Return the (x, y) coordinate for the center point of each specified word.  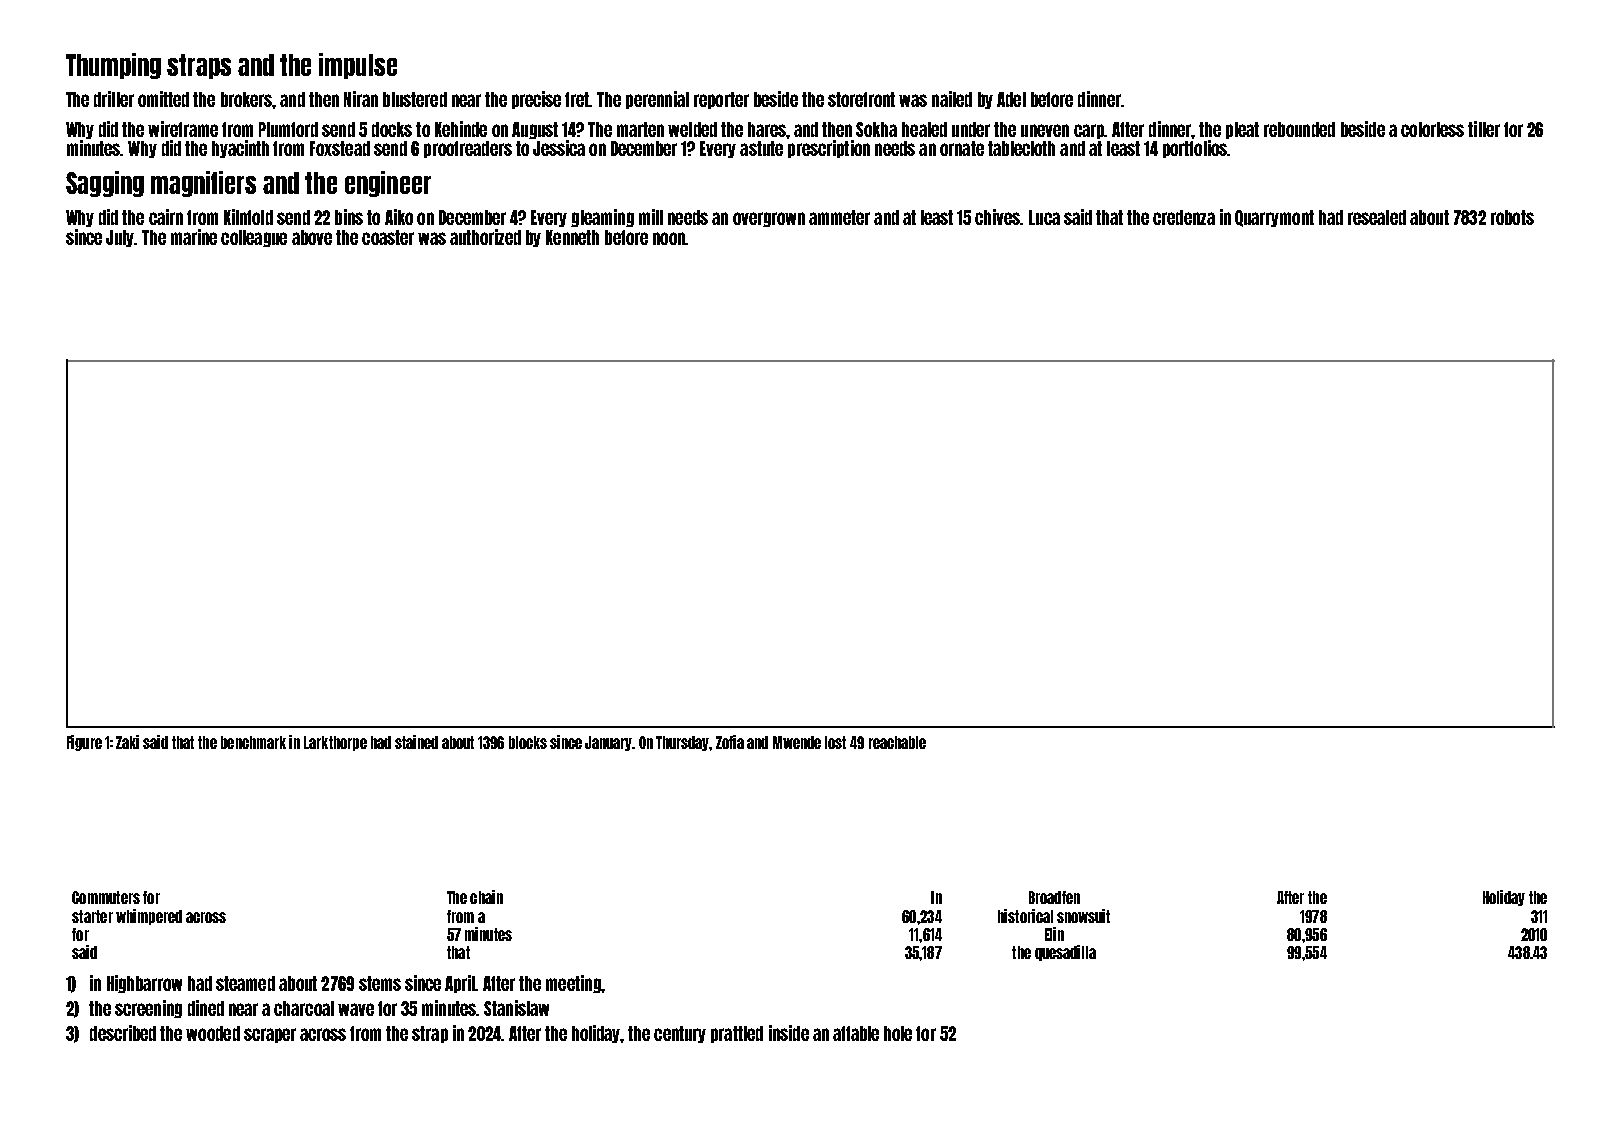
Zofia (730, 742)
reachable (897, 742)
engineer (388, 184)
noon (669, 238)
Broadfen (1054, 897)
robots (1512, 217)
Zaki (127, 742)
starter (92, 916)
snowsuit (1083, 916)
